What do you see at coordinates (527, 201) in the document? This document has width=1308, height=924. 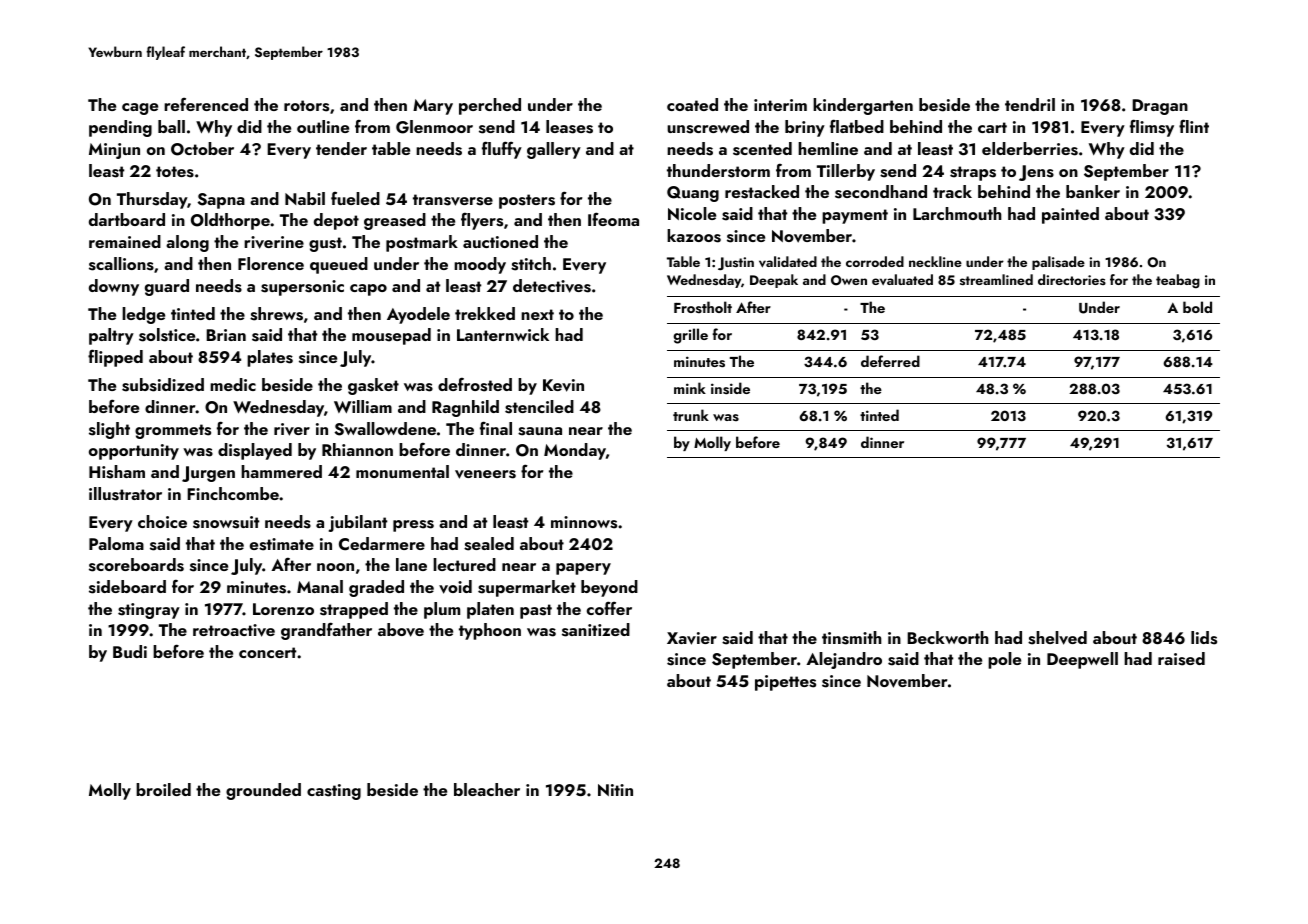 I see `posters` at bounding box center [527, 201].
